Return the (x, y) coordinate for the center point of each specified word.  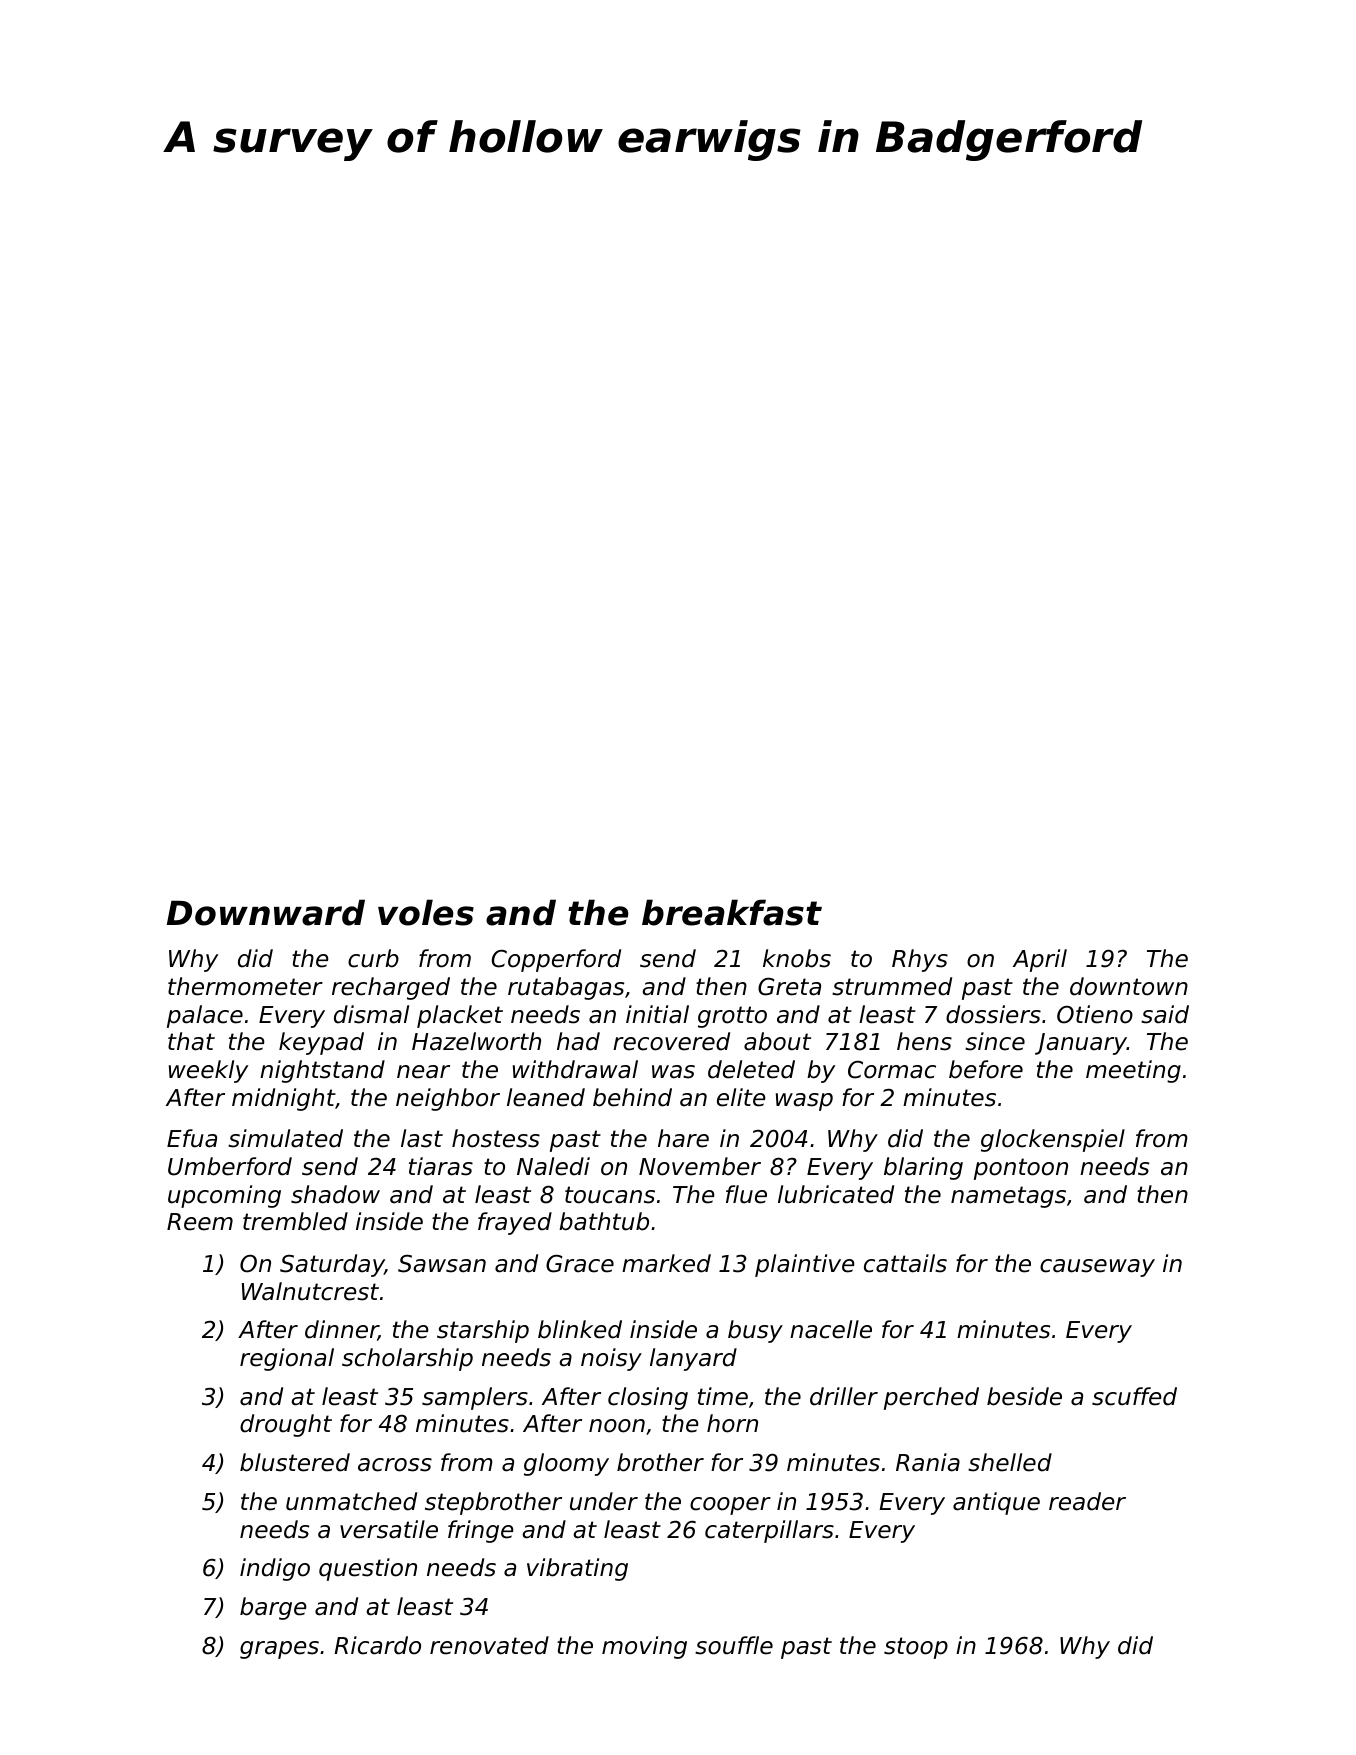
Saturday (332, 1265)
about (777, 1041)
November (700, 1166)
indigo (275, 1569)
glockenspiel (1053, 1140)
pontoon (1021, 1169)
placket (460, 1016)
